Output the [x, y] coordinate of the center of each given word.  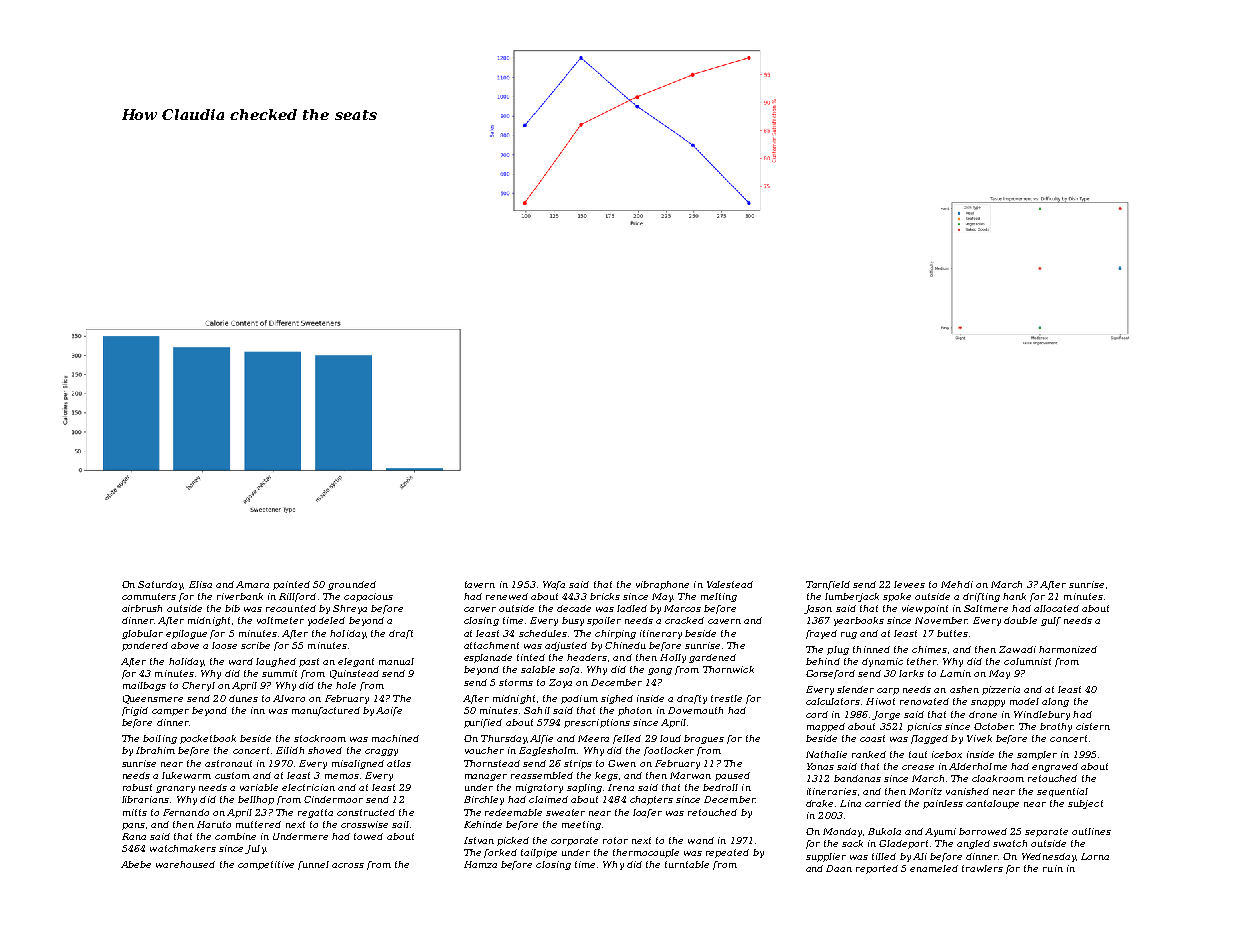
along [1055, 702]
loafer [647, 813]
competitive [266, 865]
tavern [480, 584]
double [1020, 620]
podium [579, 699]
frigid [135, 711]
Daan [839, 868]
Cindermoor [333, 799]
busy [573, 621]
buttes [952, 633]
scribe [255, 645]
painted [291, 585]
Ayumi [940, 832]
